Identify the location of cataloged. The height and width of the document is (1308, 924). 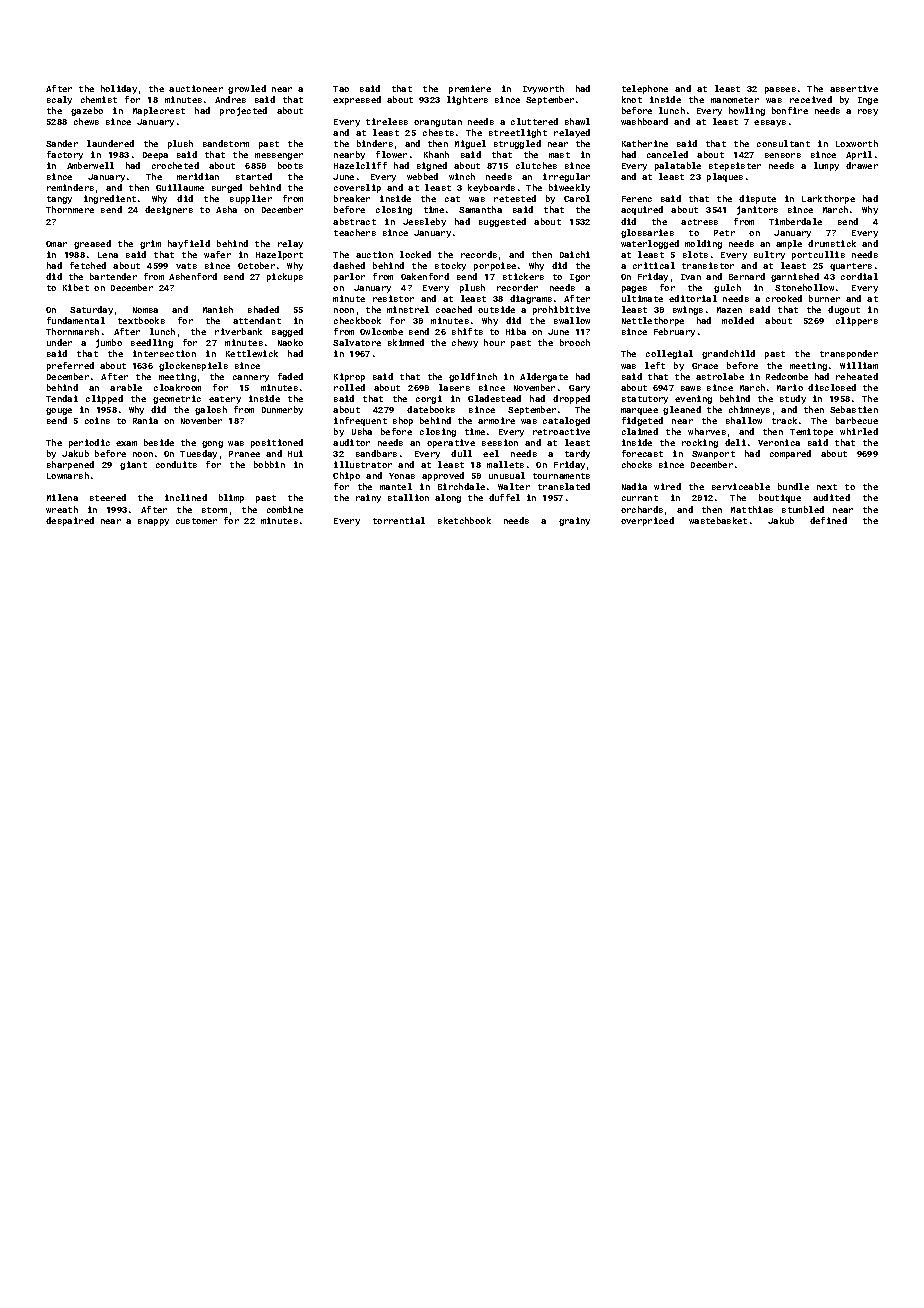
(566, 421).
